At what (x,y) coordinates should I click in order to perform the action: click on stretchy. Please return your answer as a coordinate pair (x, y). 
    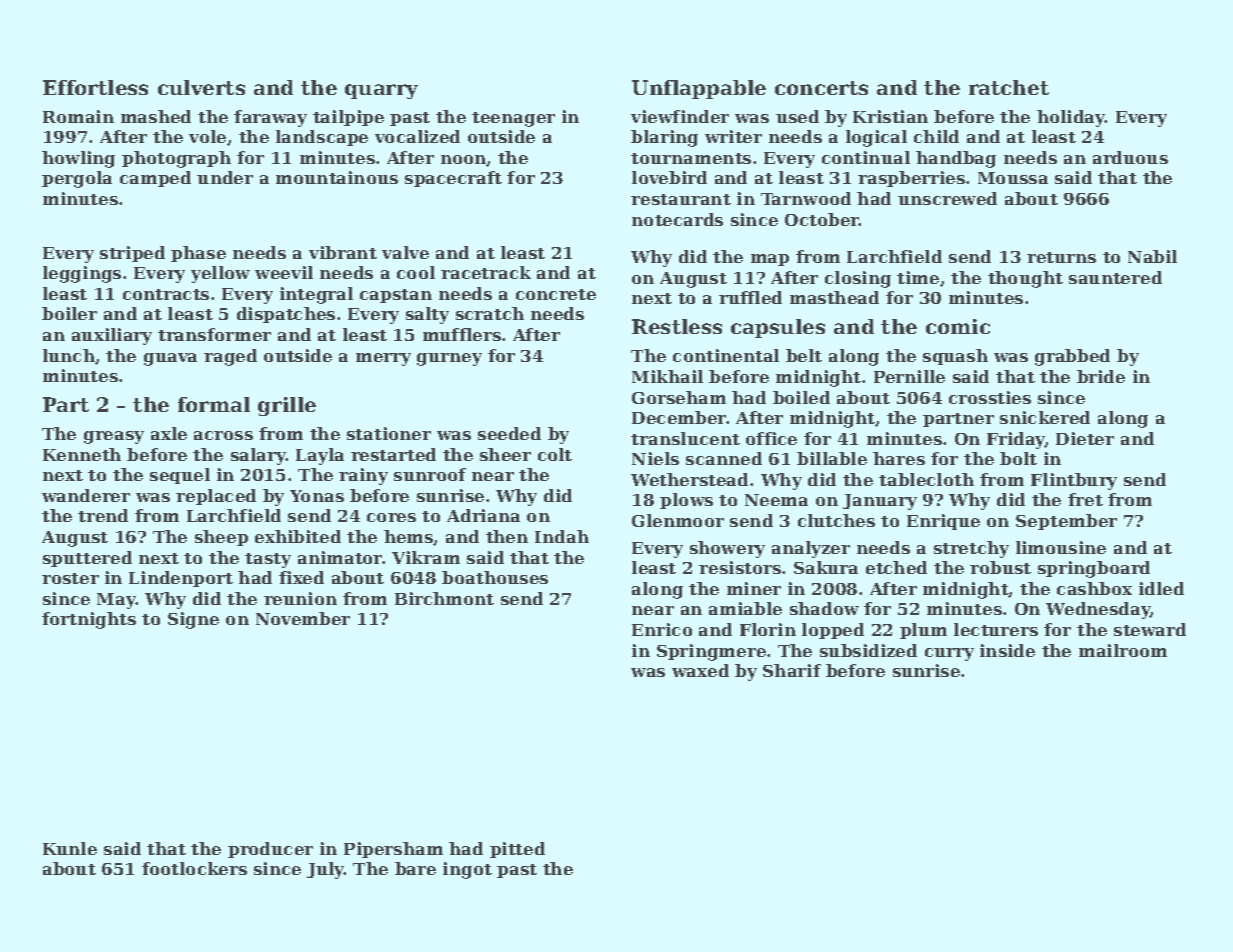
    Looking at the image, I should click on (971, 549).
